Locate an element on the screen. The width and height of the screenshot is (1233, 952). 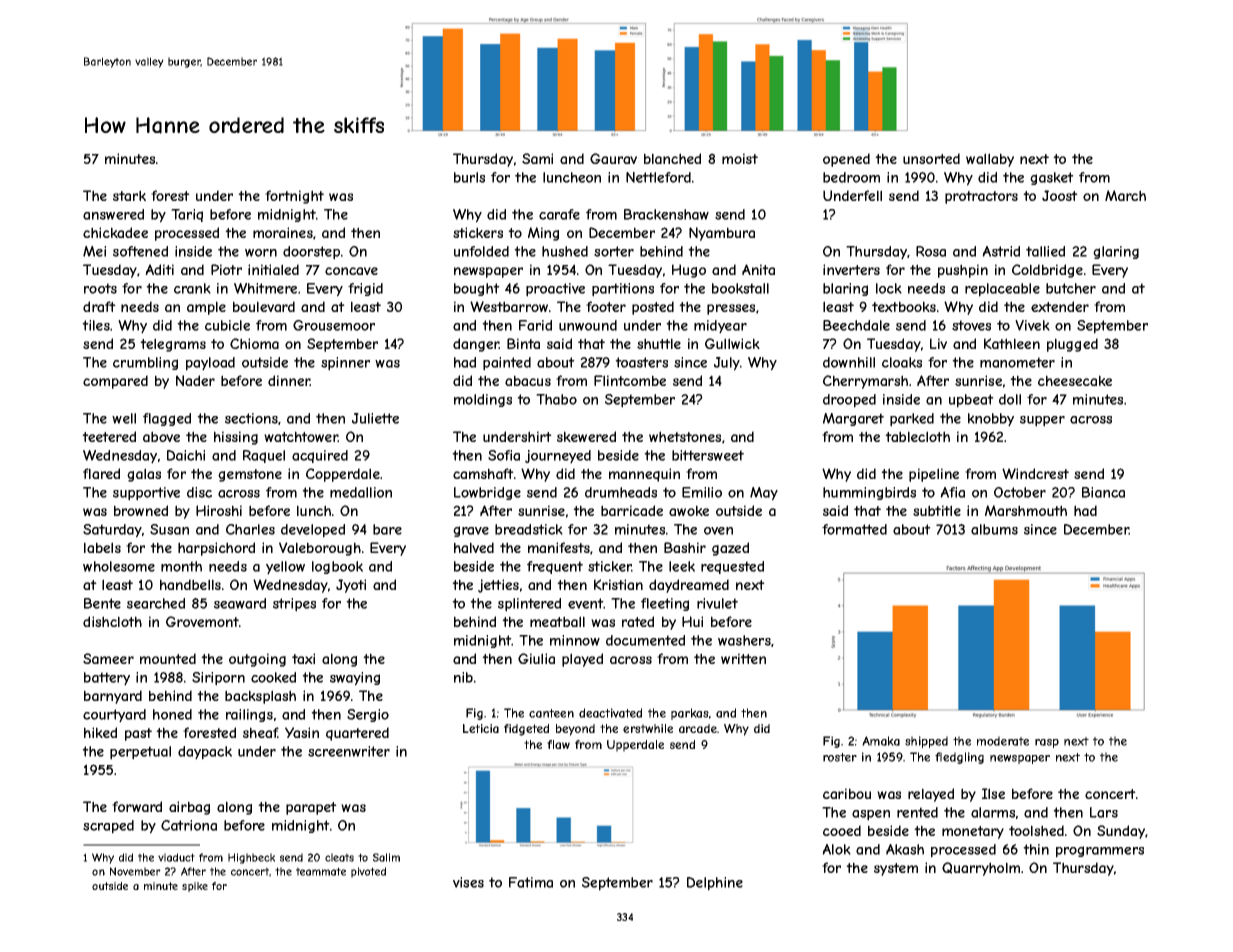
Gaurav is located at coordinates (613, 158).
